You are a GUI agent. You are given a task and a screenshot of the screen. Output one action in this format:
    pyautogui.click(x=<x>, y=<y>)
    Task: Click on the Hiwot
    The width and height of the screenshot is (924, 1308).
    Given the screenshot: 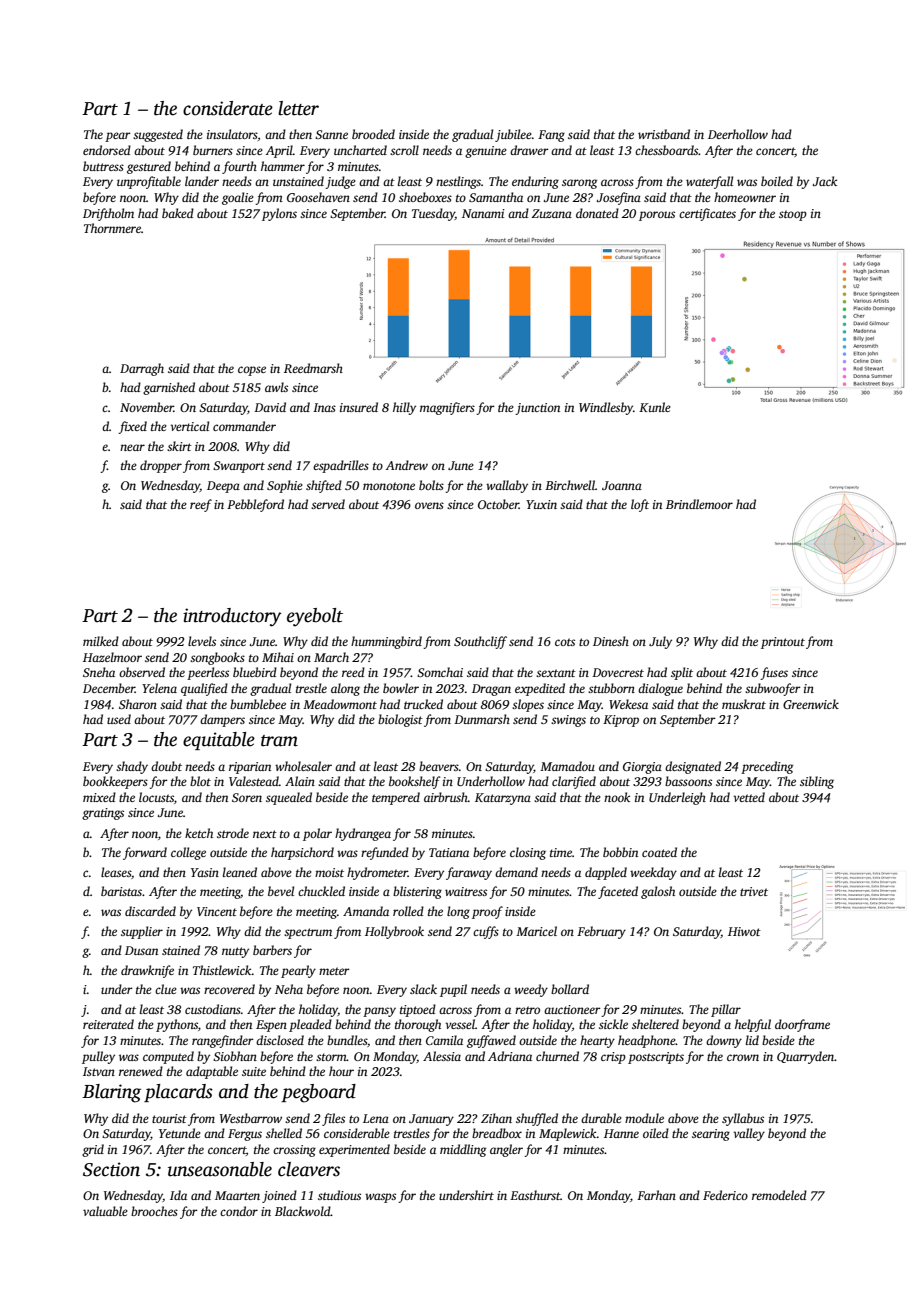 What is the action you would take?
    pyautogui.click(x=744, y=931)
